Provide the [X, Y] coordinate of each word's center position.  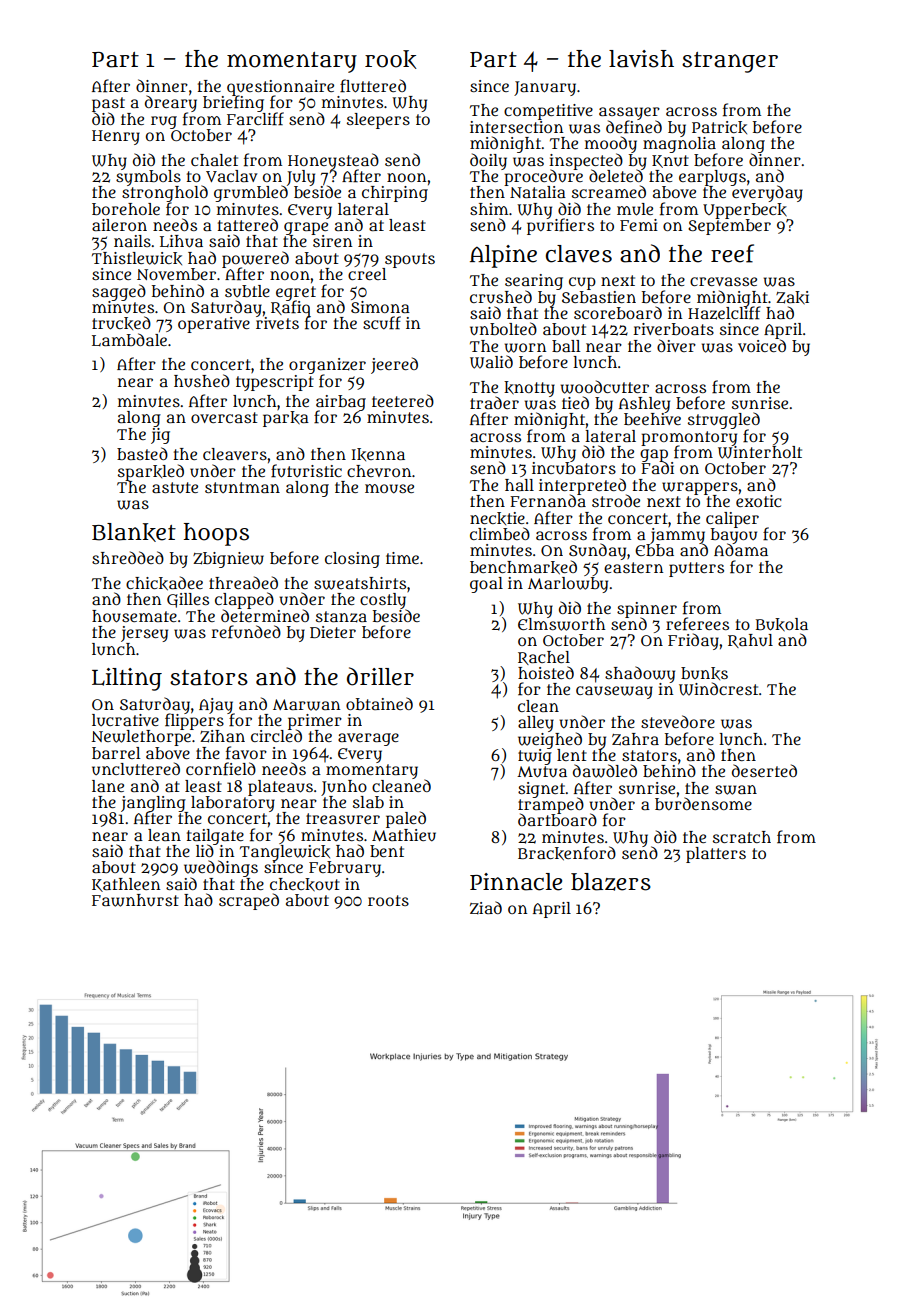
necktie [497, 518]
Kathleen [126, 885]
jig [160, 436]
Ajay [217, 706]
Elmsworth [561, 624]
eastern [633, 567]
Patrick [719, 127]
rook [391, 59]
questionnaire [280, 88]
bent [387, 851]
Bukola [782, 624]
